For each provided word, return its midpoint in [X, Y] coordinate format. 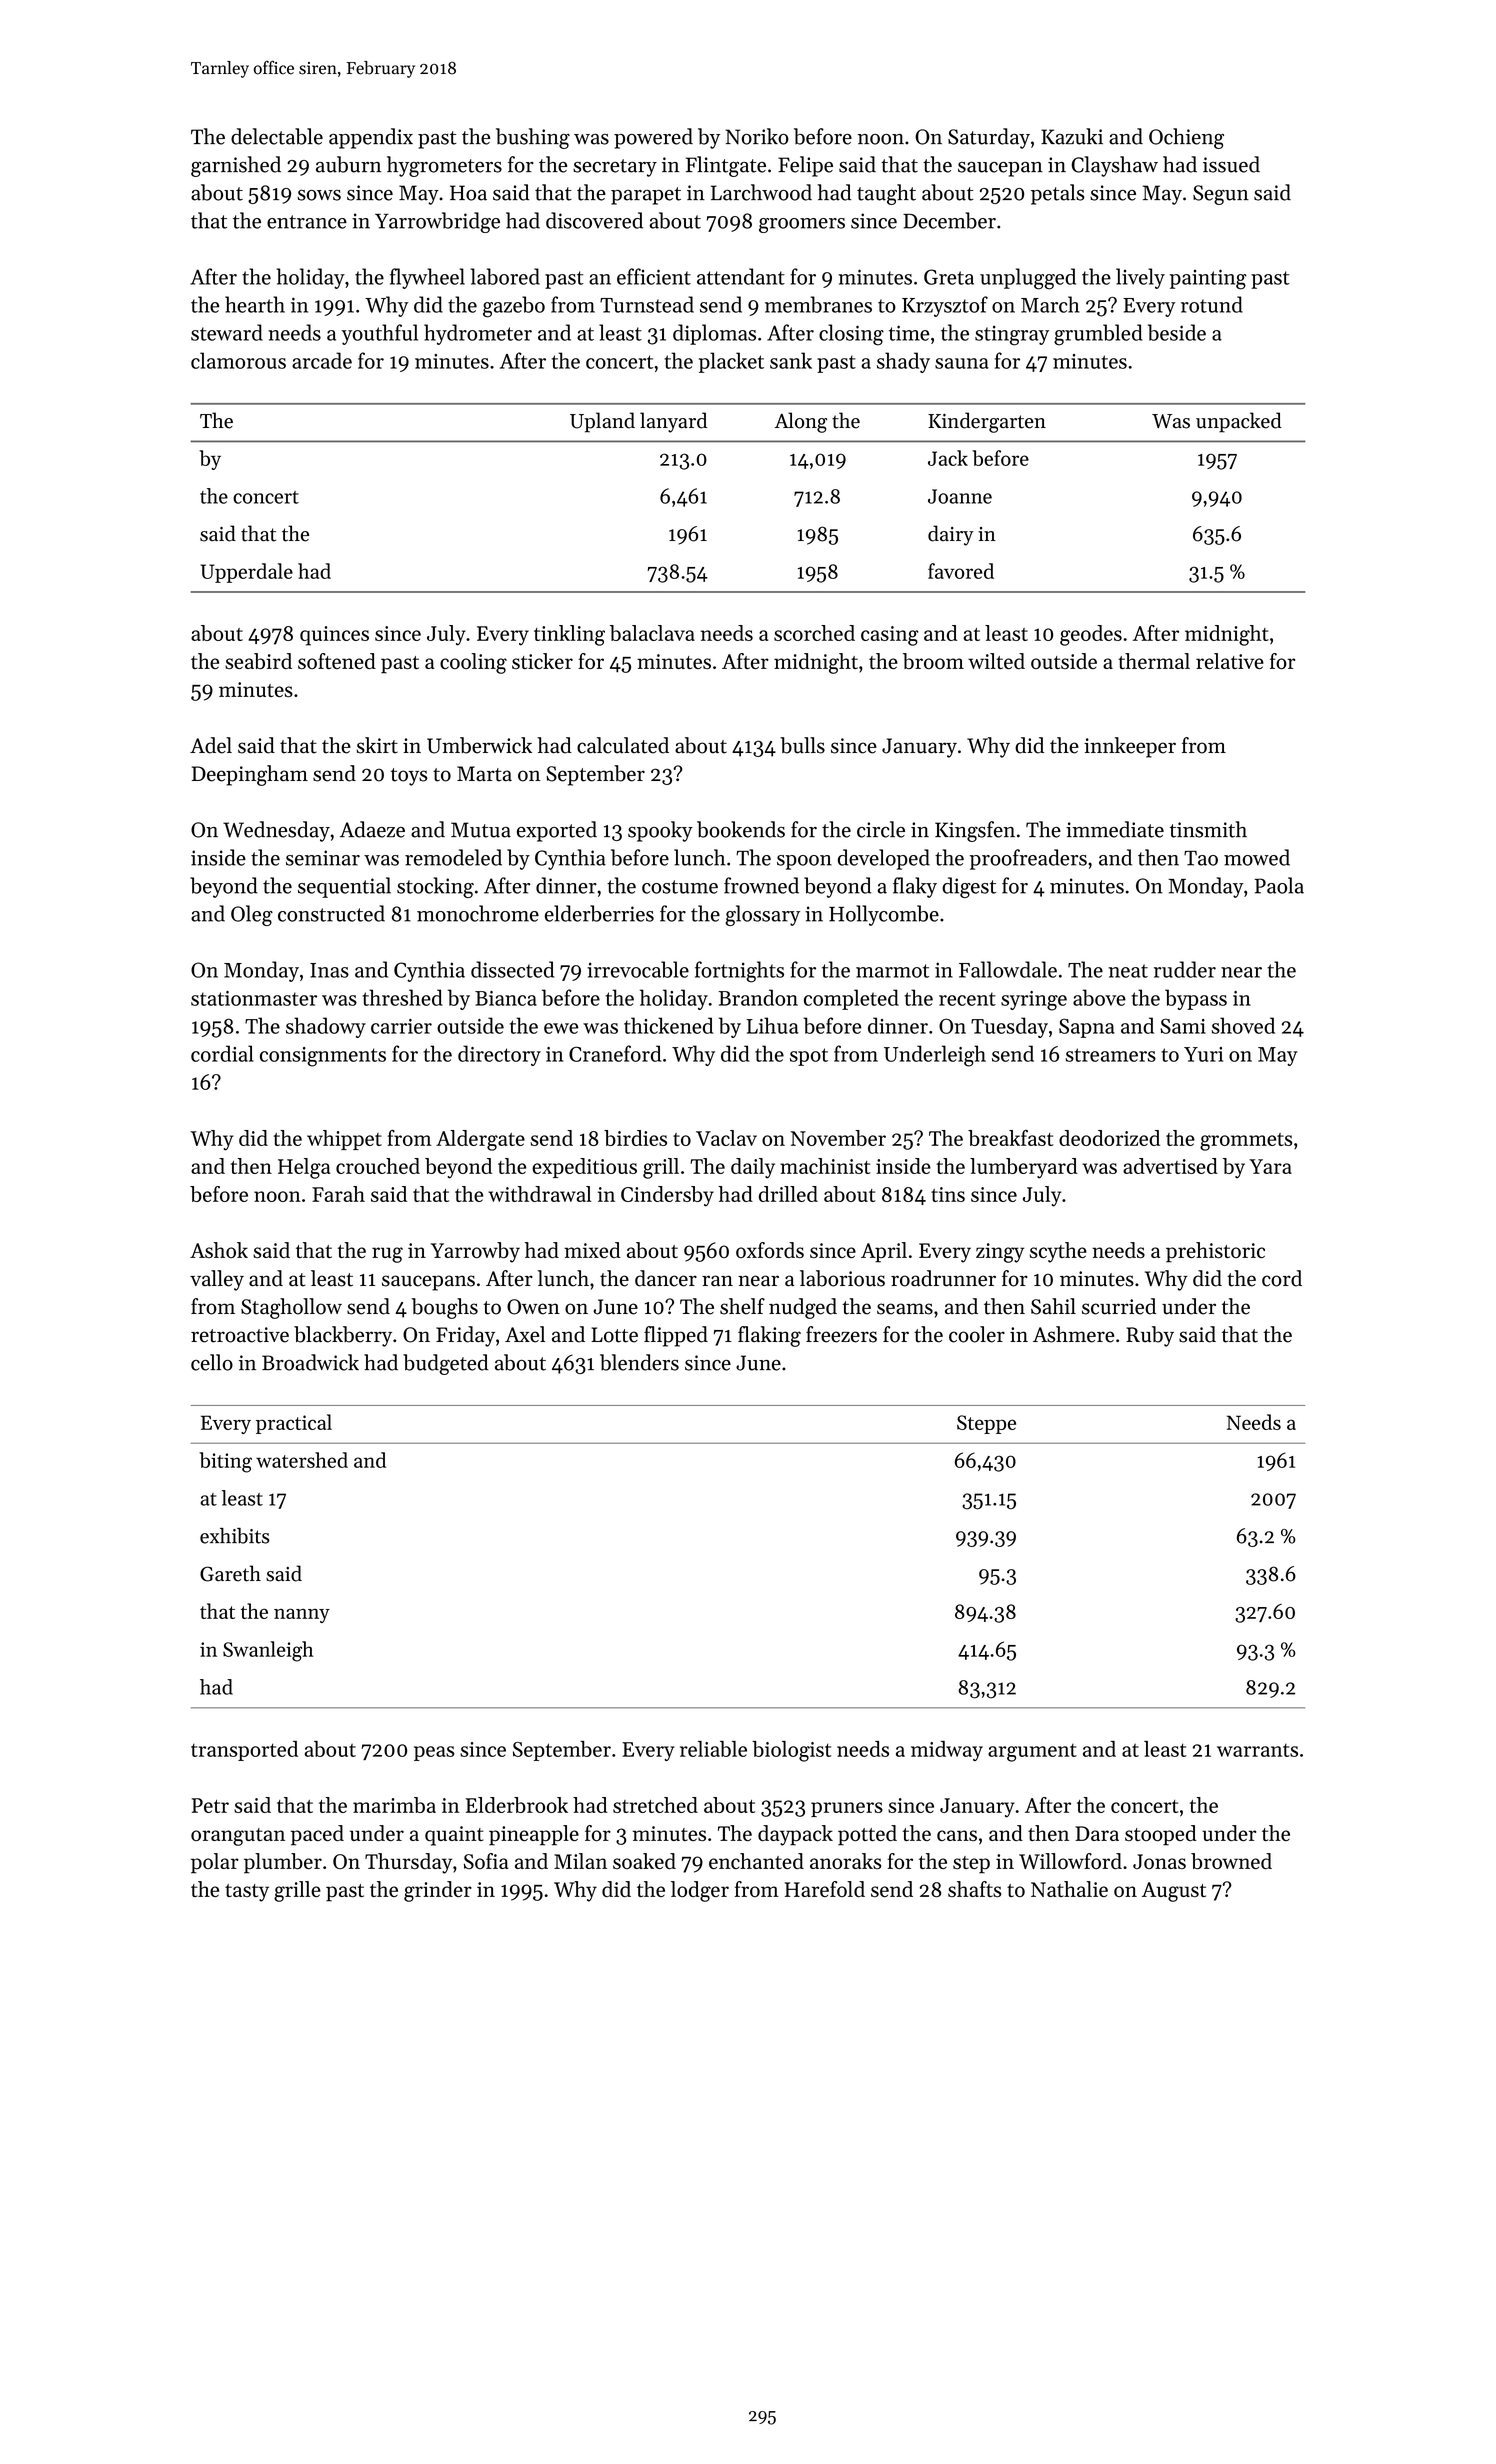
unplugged [1028, 279]
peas [434, 1753]
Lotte [614, 1335]
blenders [639, 1362]
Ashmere [1073, 1334]
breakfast [1010, 1138]
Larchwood [761, 192]
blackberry [343, 1336]
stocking [435, 887]
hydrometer [478, 334]
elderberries [599, 913]
